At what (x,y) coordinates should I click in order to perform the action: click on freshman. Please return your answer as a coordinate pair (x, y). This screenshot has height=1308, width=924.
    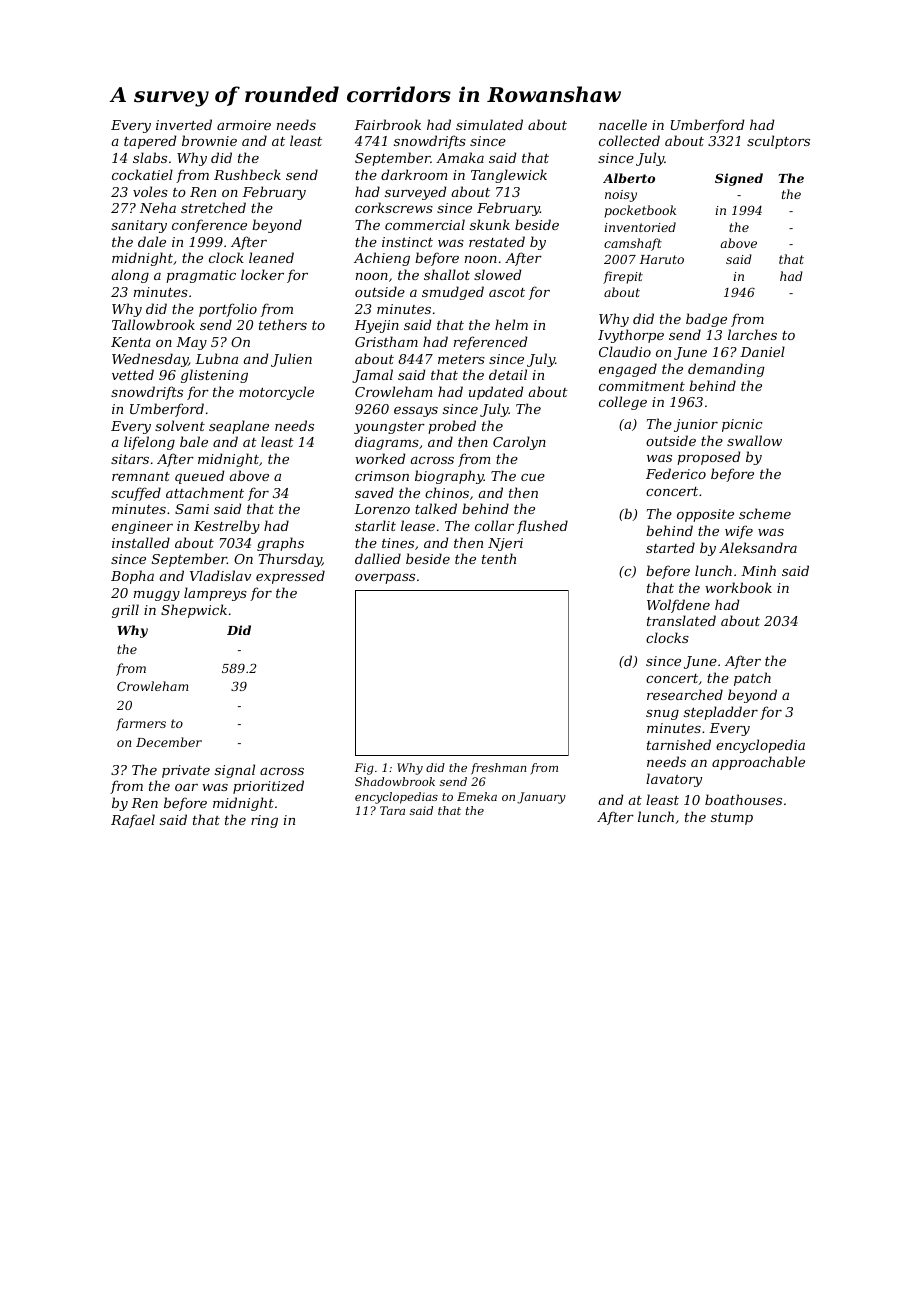
    Looking at the image, I should click on (498, 769).
